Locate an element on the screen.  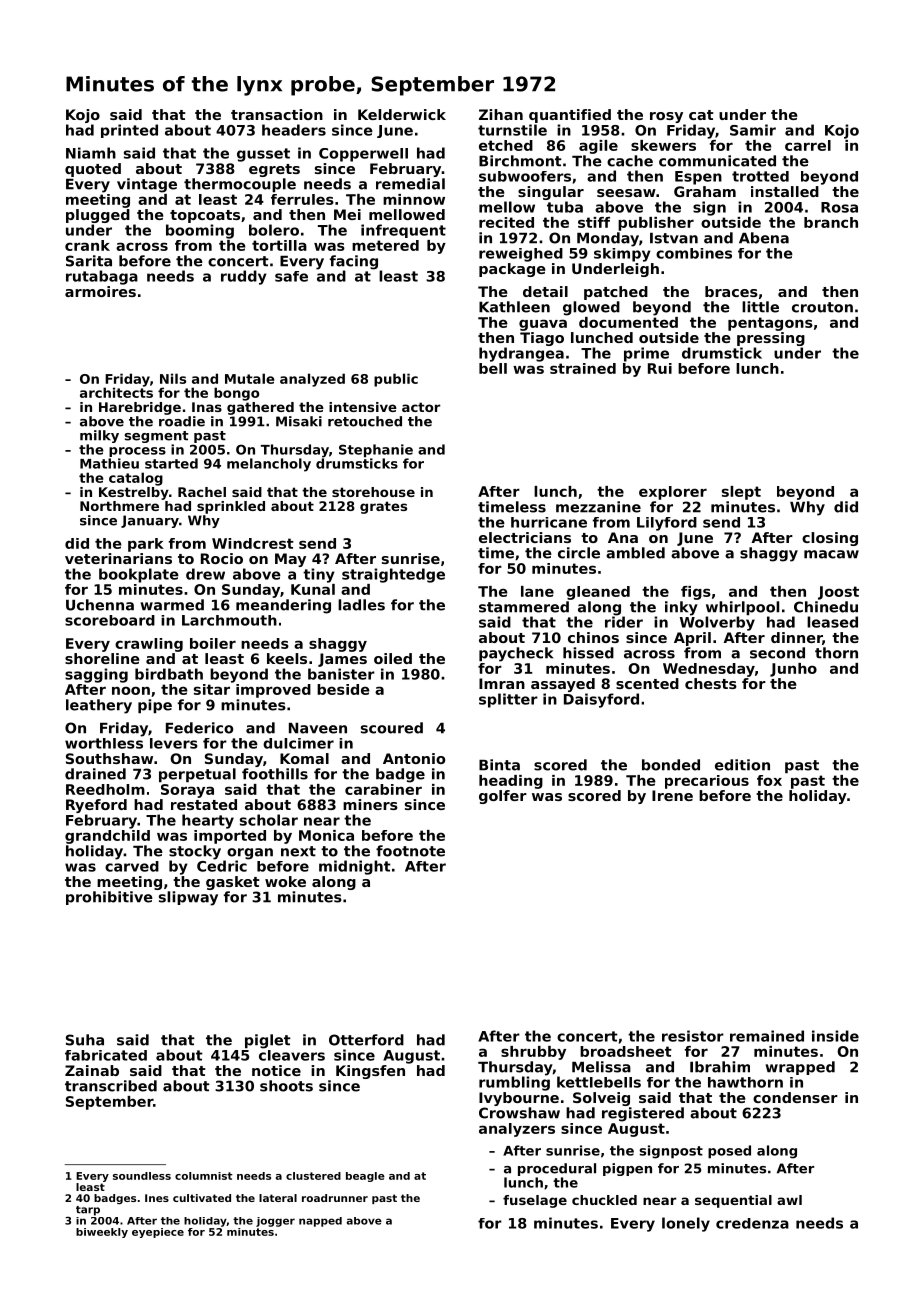
woke is located at coordinates (285, 881).
